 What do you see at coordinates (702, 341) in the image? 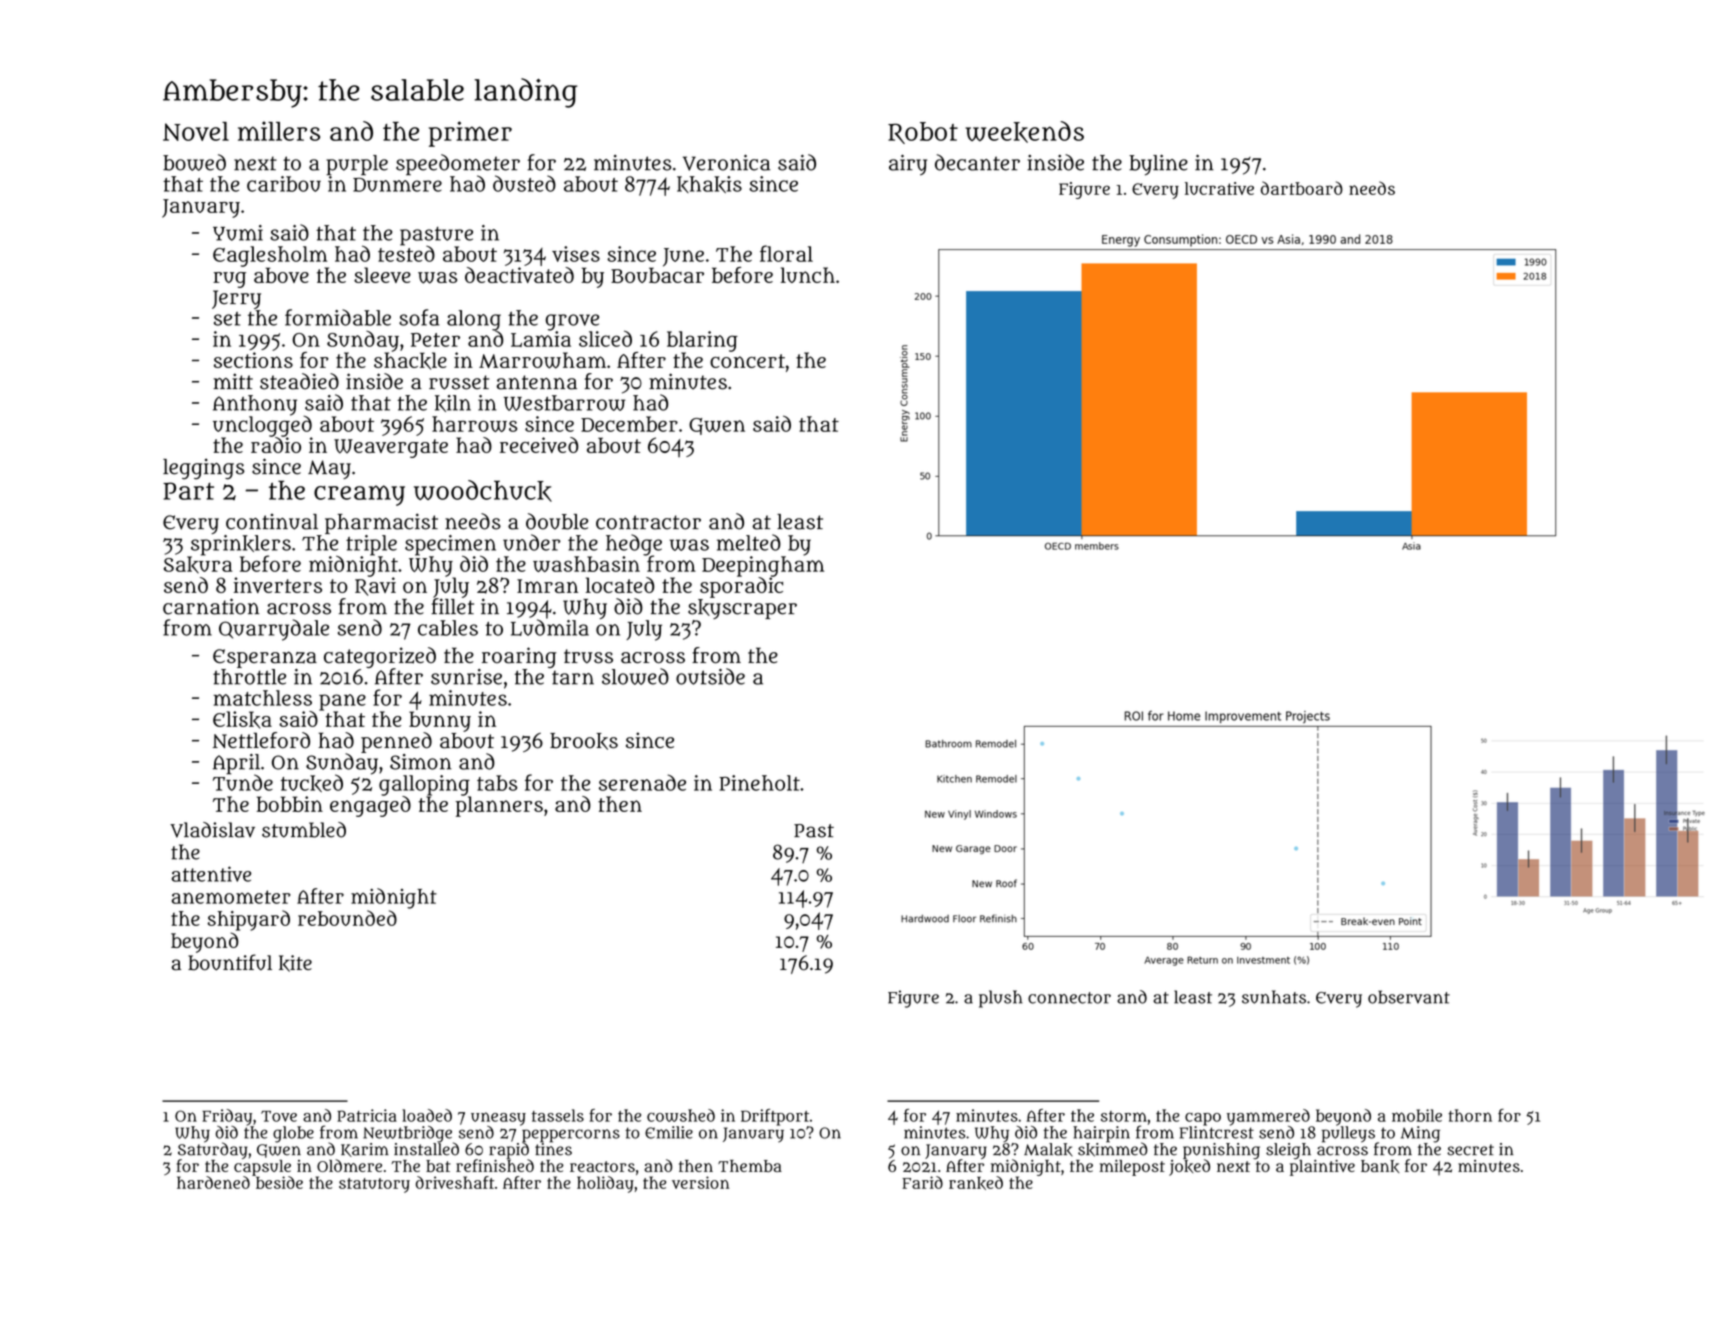
I see `blaring` at bounding box center [702, 341].
